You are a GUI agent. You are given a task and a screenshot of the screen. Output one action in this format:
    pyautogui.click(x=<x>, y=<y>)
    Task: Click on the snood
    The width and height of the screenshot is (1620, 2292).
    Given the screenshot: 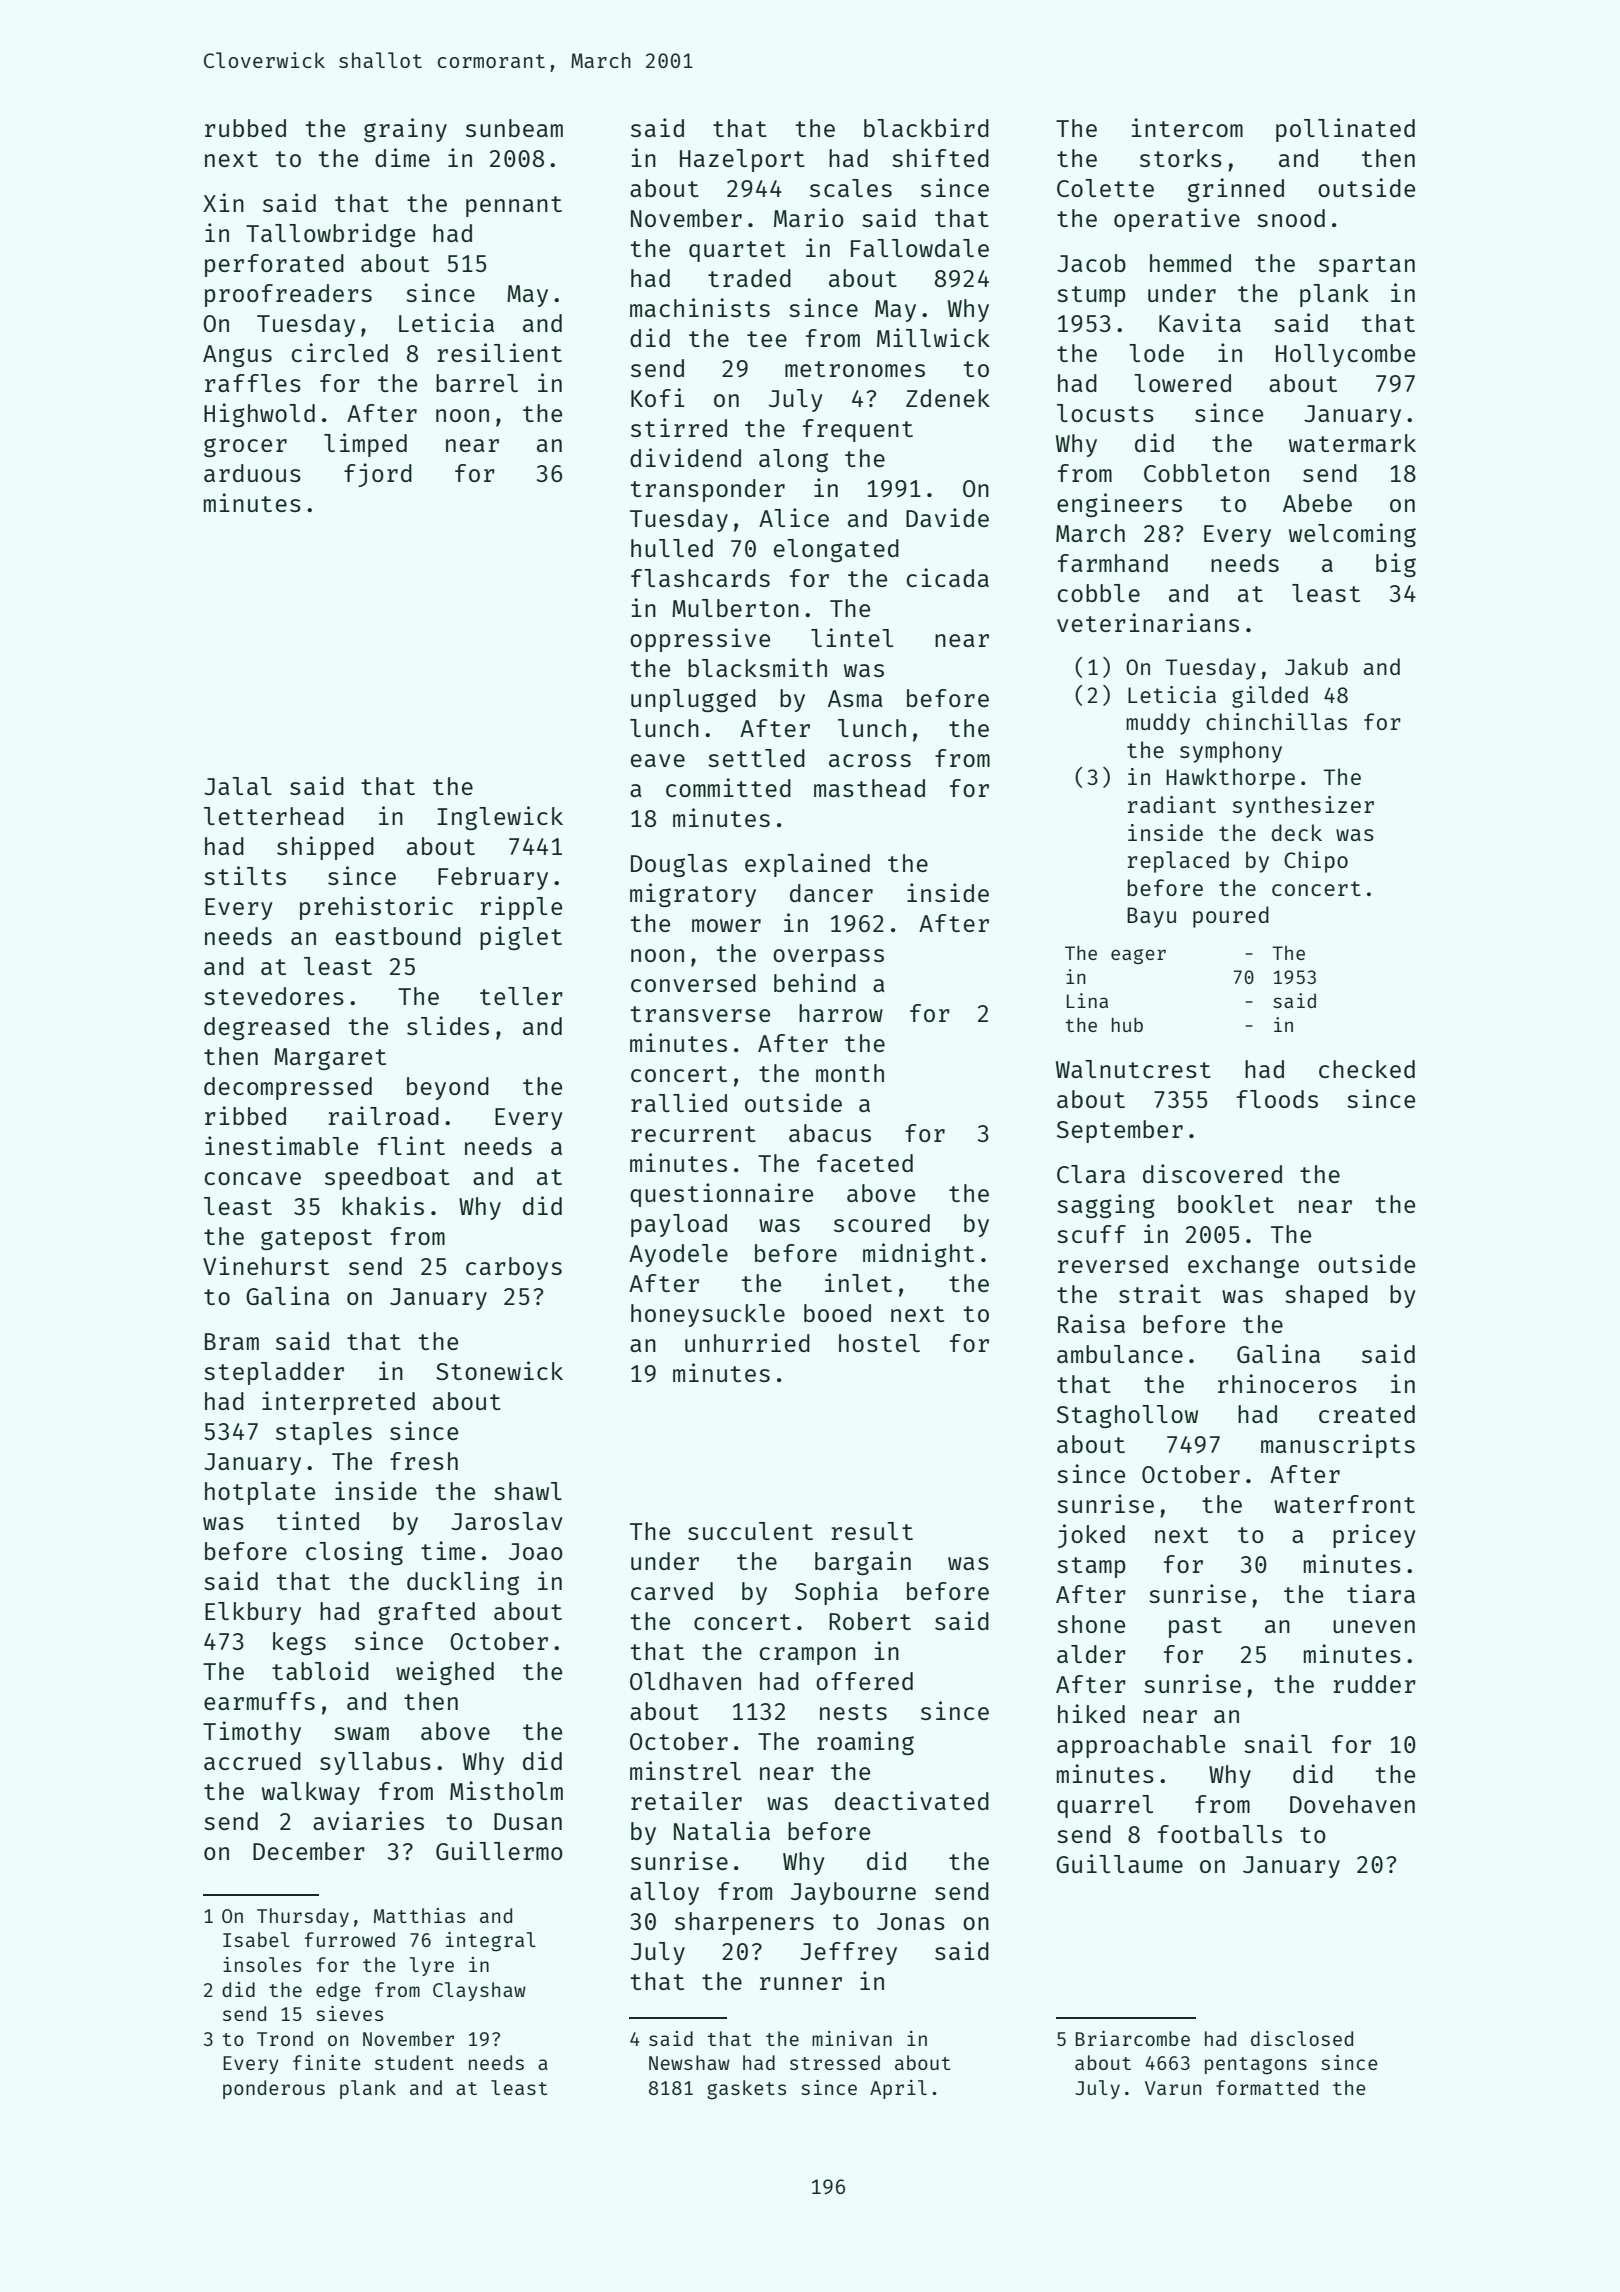 What is the action you would take?
    pyautogui.click(x=1291, y=218)
